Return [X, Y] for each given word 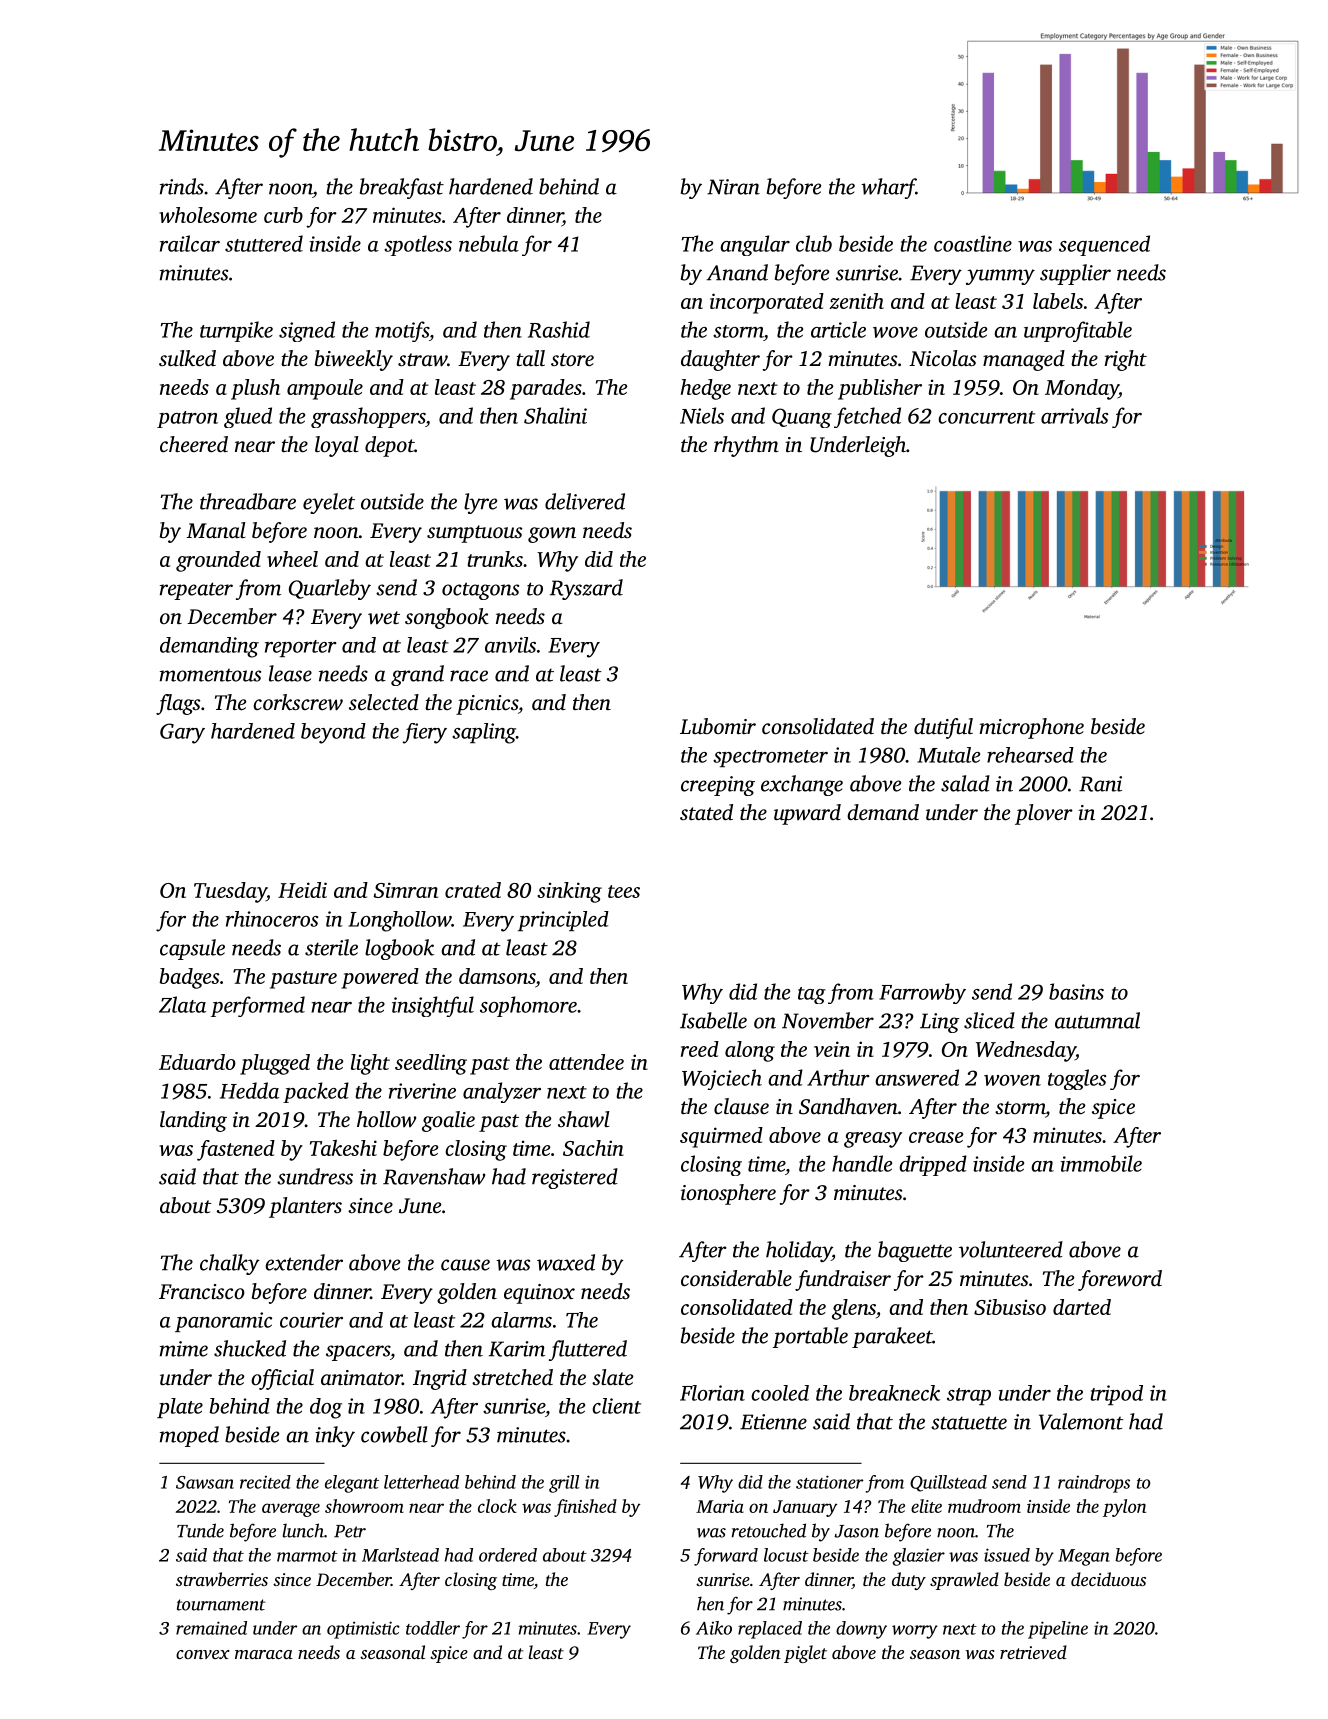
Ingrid [440, 1379]
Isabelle [713, 1020]
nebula [489, 243]
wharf [888, 188]
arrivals [1074, 415]
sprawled [964, 1581]
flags [178, 704]
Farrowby [922, 993]
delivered [585, 501]
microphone [1031, 728]
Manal [216, 530]
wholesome [208, 215]
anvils [510, 645]
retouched [768, 1530]
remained [211, 1628]
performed [258, 1006]
